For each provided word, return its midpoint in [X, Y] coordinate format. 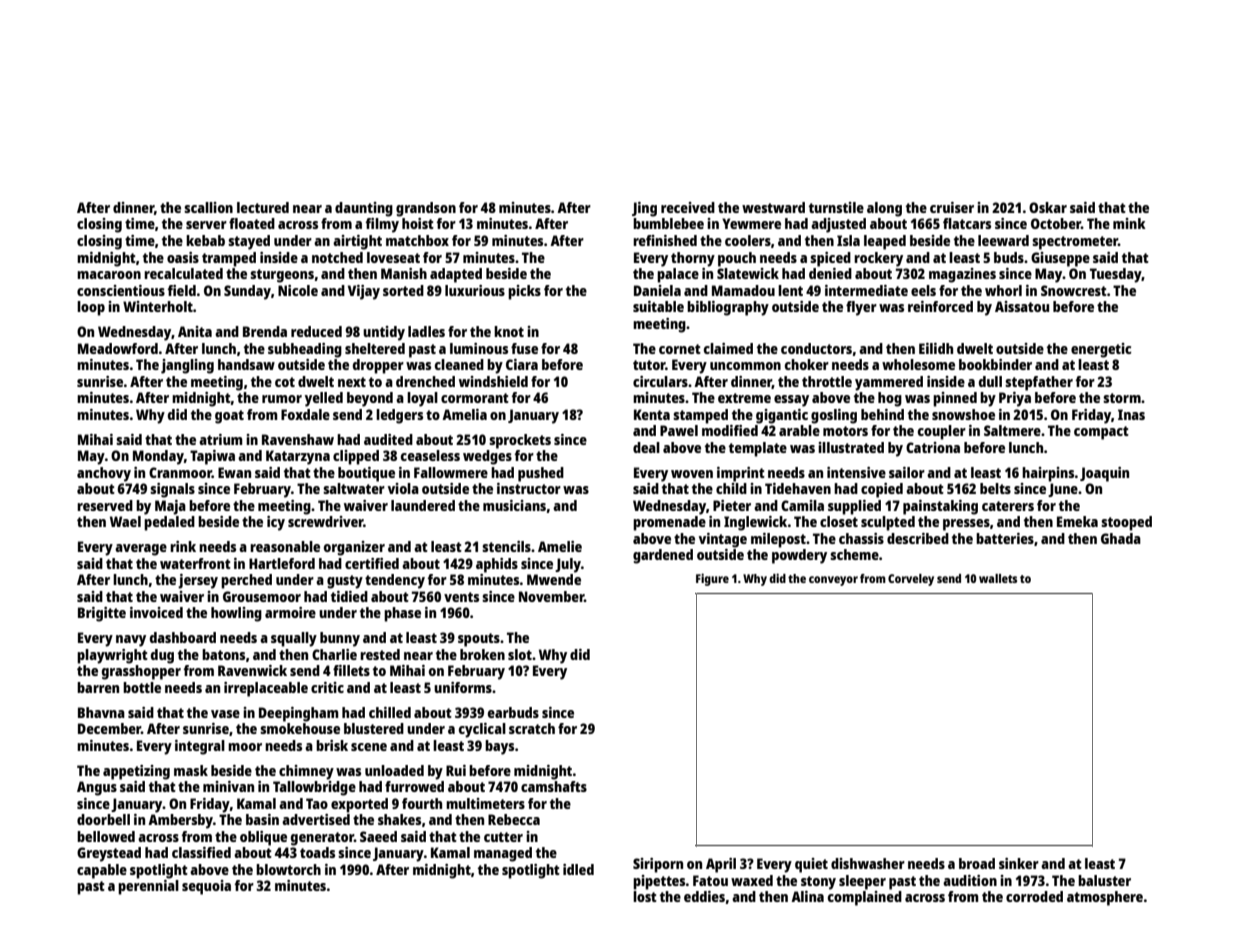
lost [645, 896]
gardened [663, 556]
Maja [170, 507]
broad [977, 863]
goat [229, 417]
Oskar [1048, 207]
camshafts [554, 786]
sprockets [520, 441]
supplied [854, 507]
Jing [644, 209]
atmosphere [1105, 898]
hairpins [1048, 474]
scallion [208, 207]
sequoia [206, 887]
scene [369, 747]
